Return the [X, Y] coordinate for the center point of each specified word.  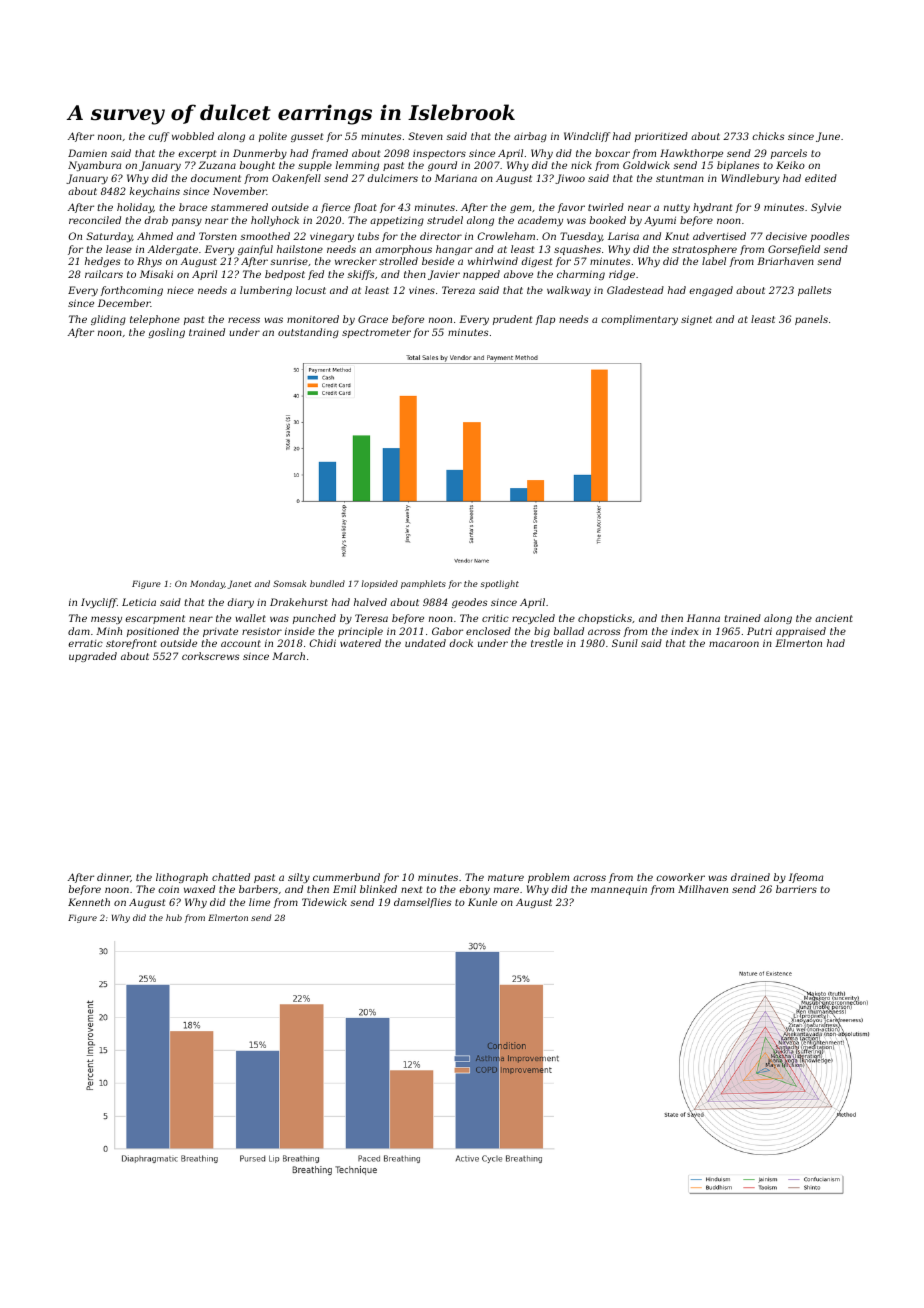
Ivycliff [99, 603]
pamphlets [423, 584]
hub [174, 917]
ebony [474, 890]
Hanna [703, 618]
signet [696, 320]
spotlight [499, 584]
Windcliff [587, 137]
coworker [680, 877]
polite [273, 137]
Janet [240, 584]
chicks [768, 136]
